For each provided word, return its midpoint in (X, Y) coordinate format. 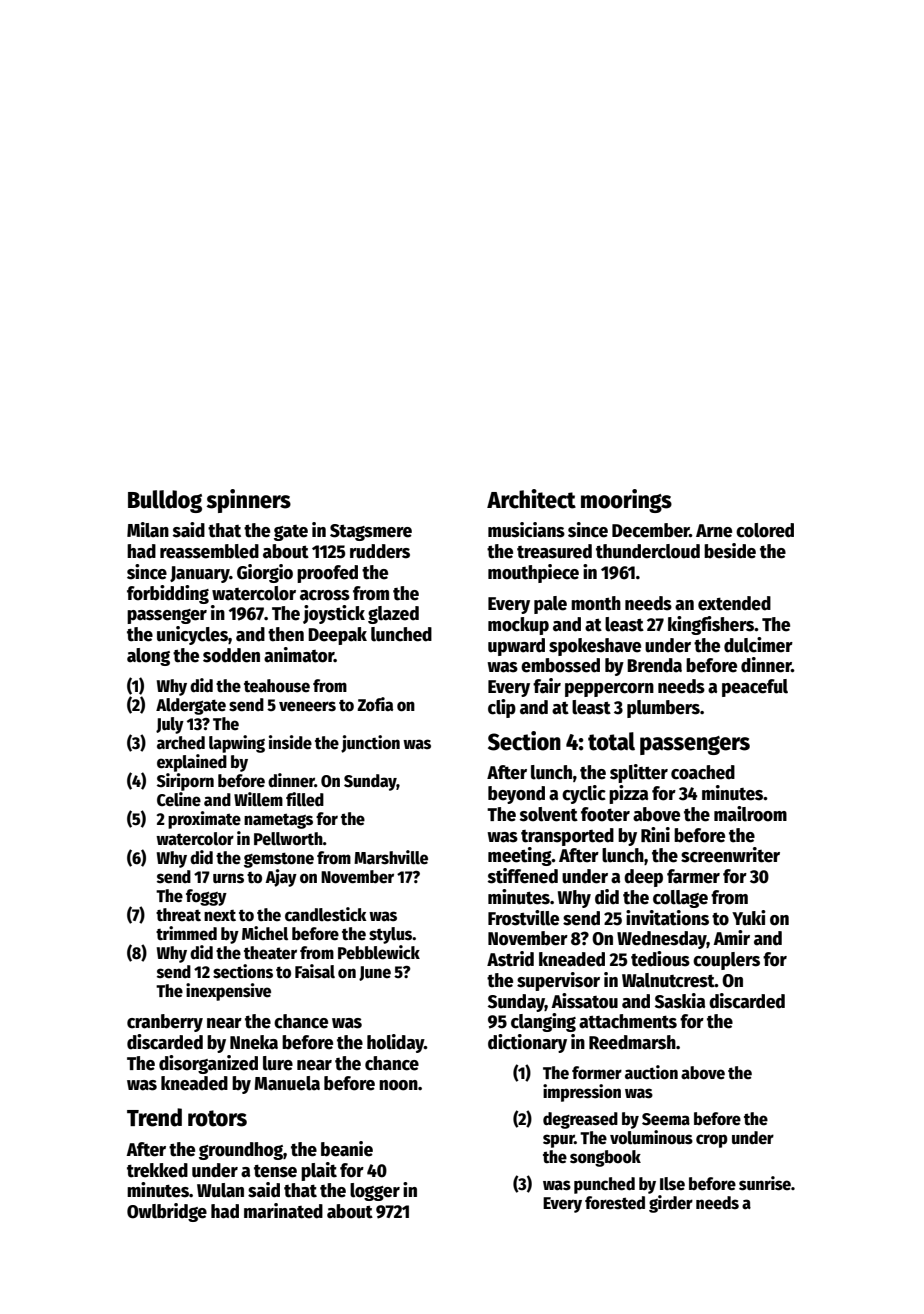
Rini (655, 834)
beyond (516, 795)
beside (730, 551)
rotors (217, 1118)
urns (228, 878)
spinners (248, 501)
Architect (531, 499)
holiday (395, 1043)
